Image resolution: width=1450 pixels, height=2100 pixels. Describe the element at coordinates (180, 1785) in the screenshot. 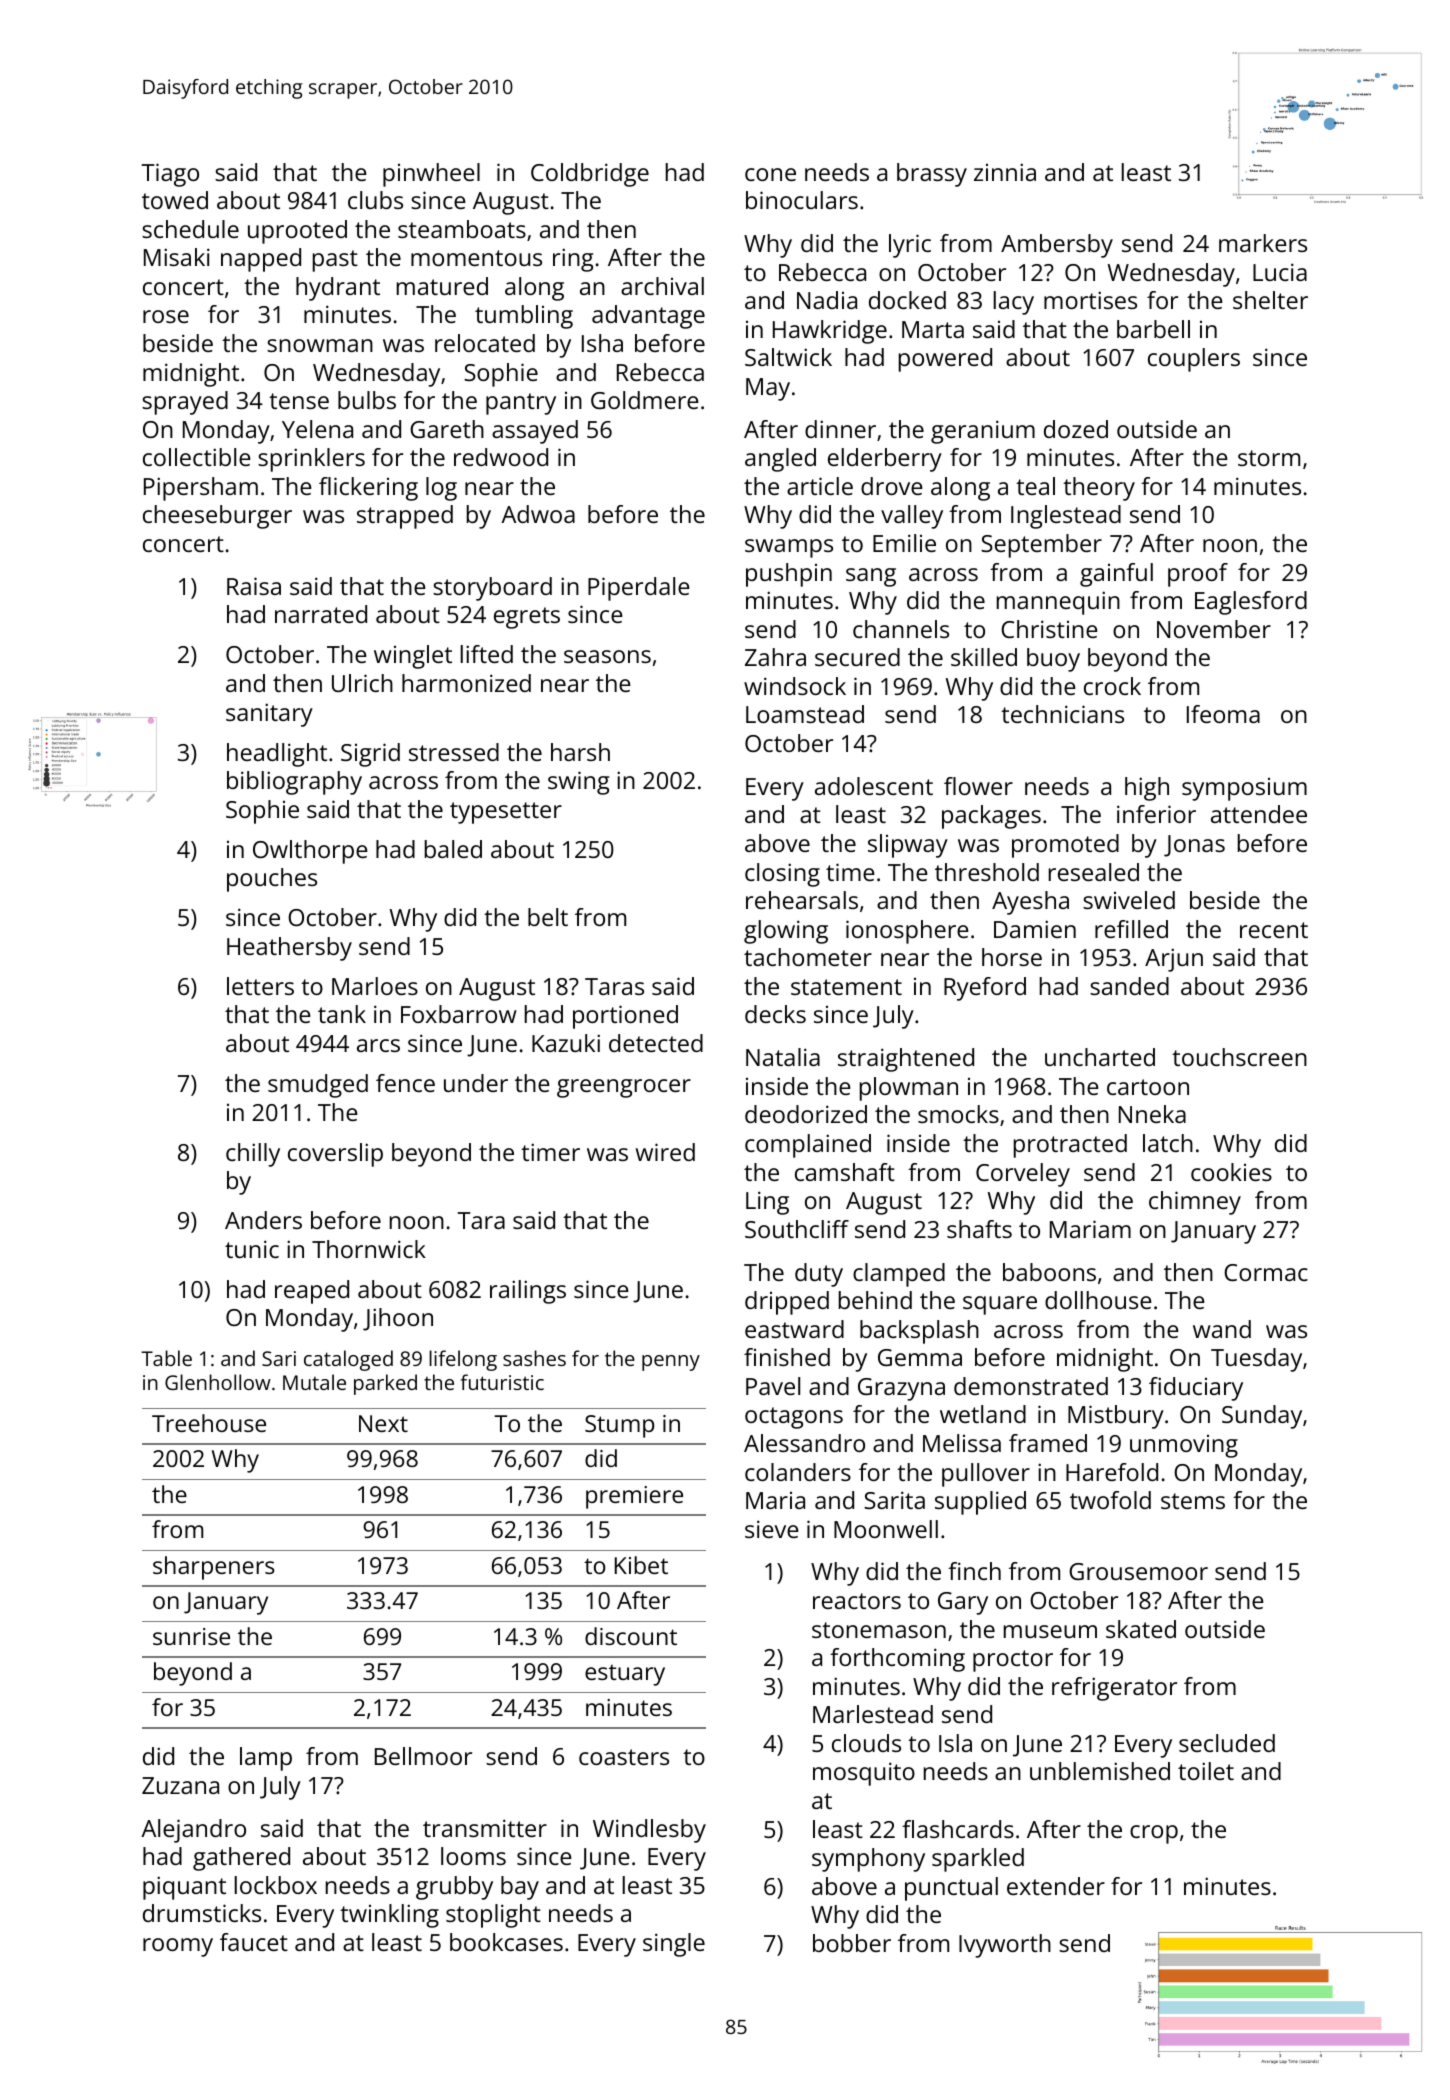

I see `Zuzana` at that location.
